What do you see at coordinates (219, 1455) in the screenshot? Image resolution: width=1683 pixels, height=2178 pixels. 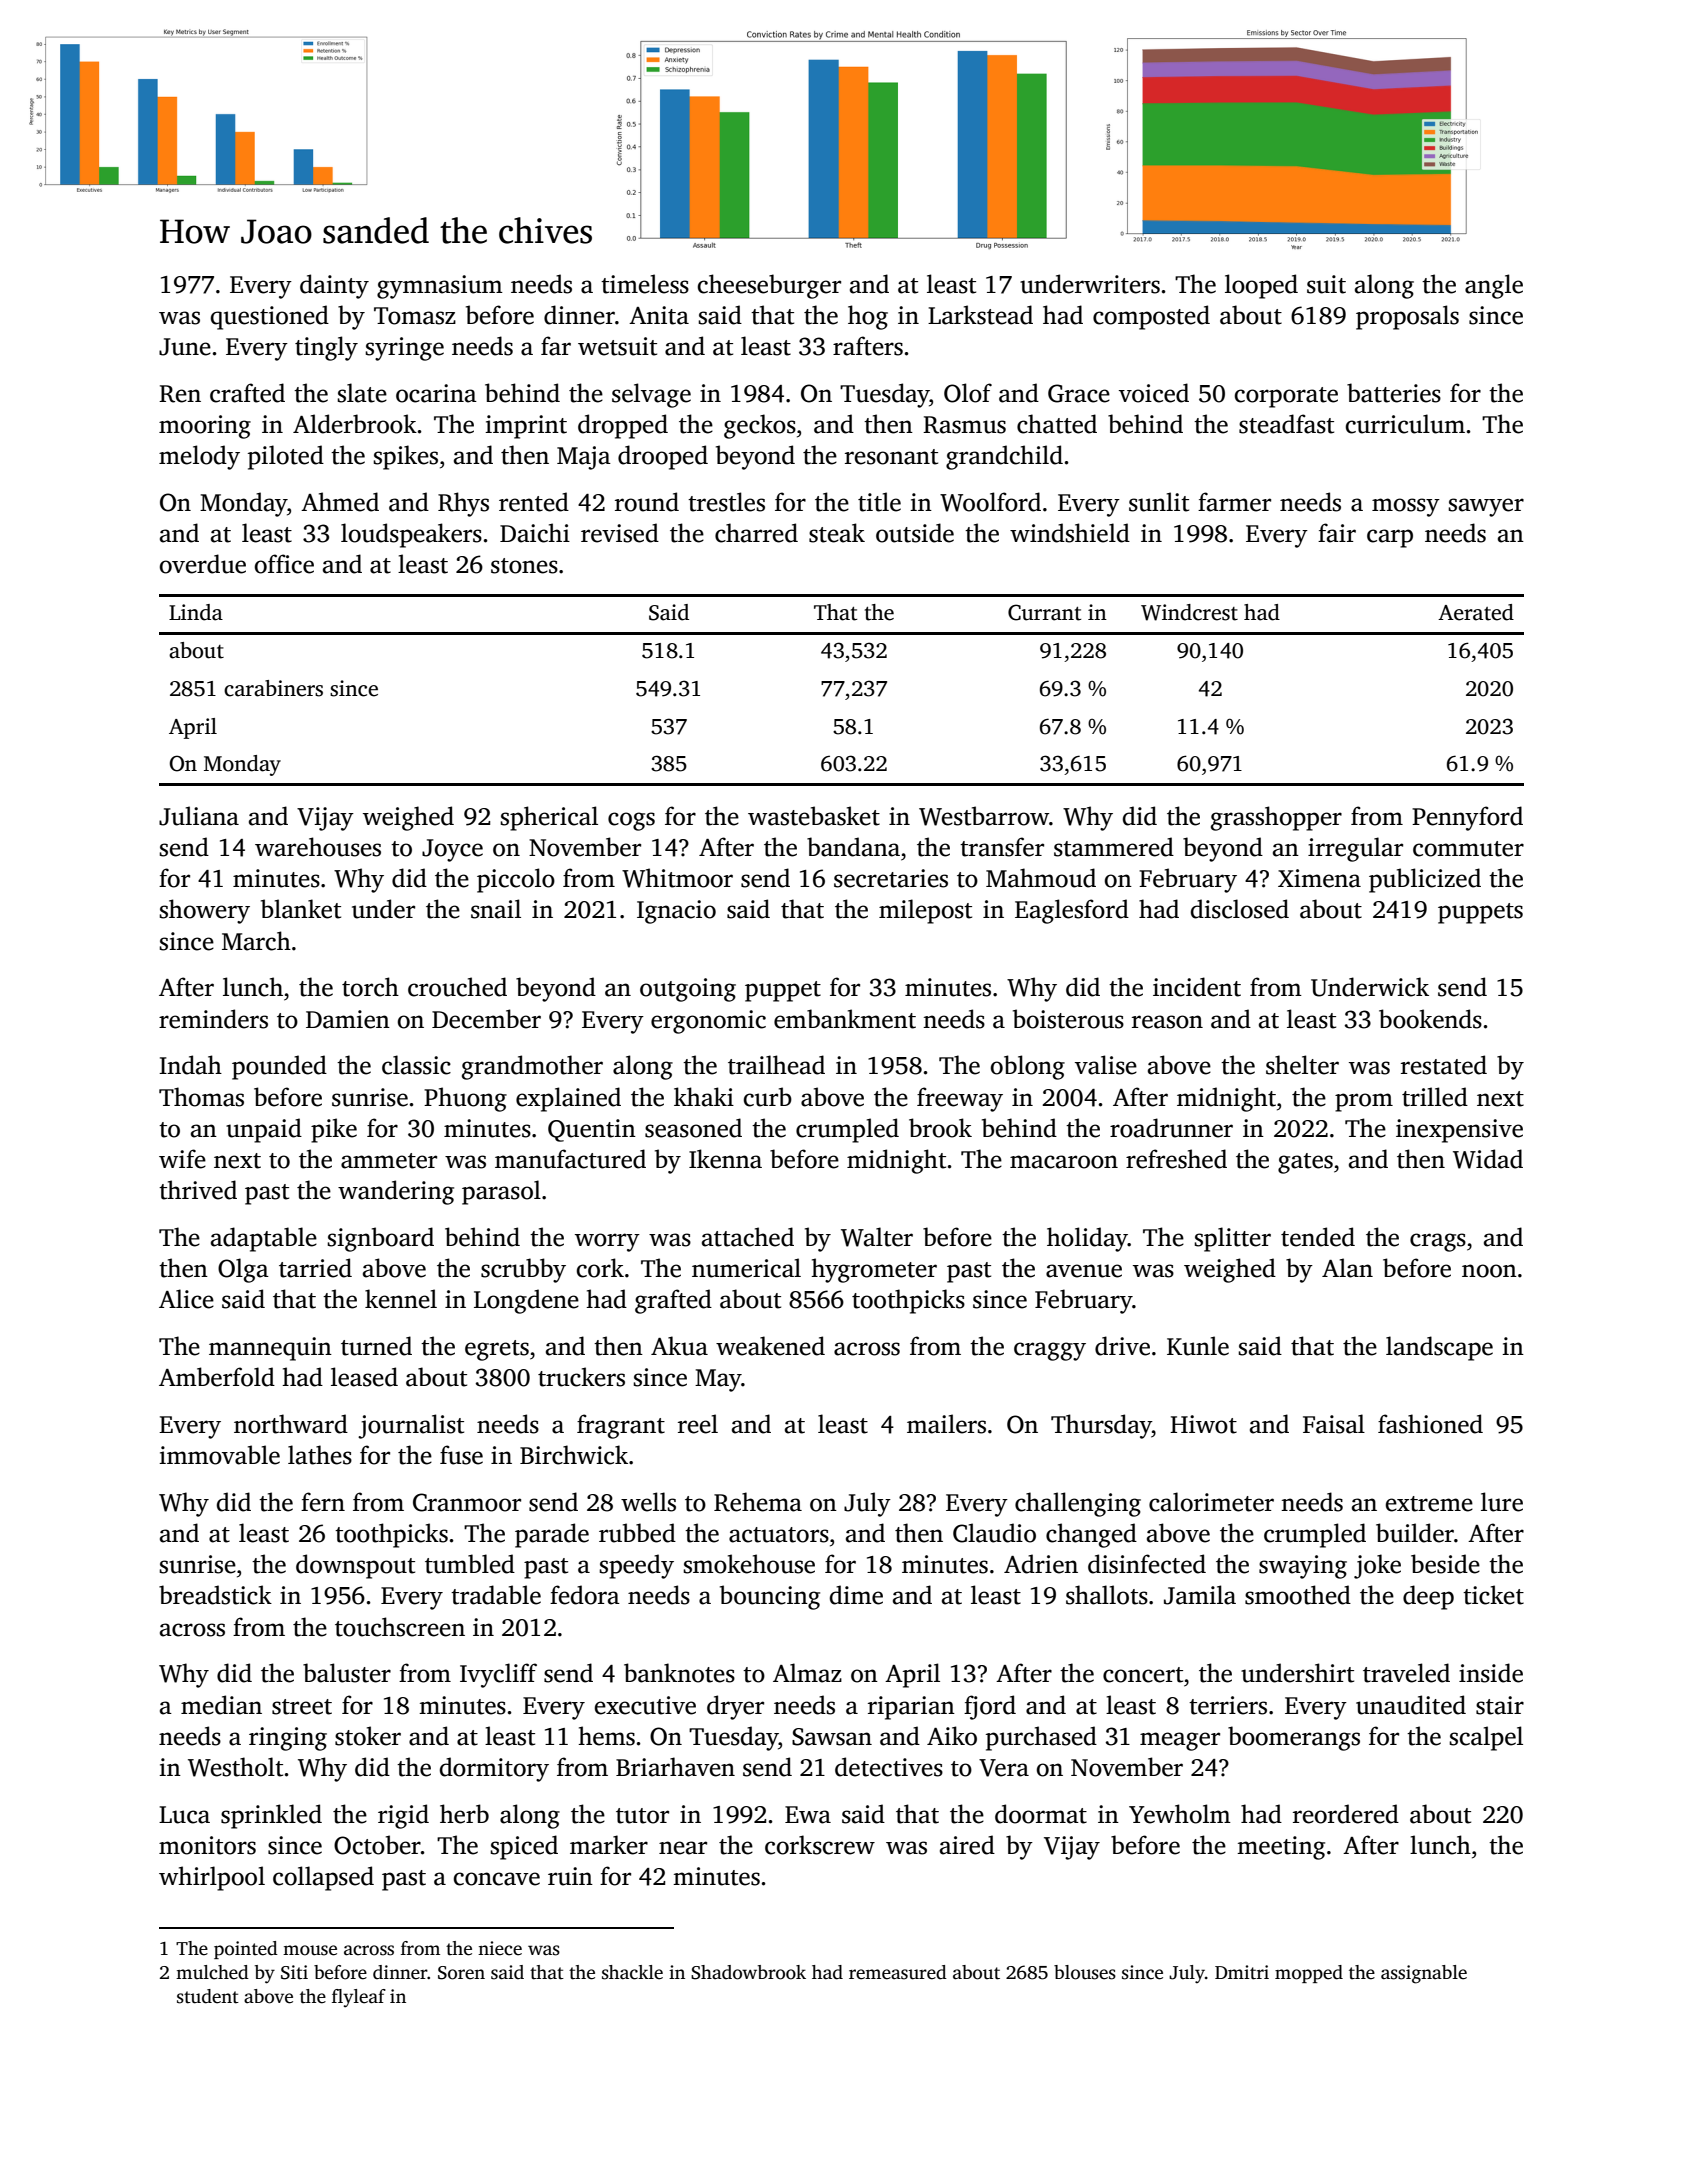 I see `immovable` at bounding box center [219, 1455].
